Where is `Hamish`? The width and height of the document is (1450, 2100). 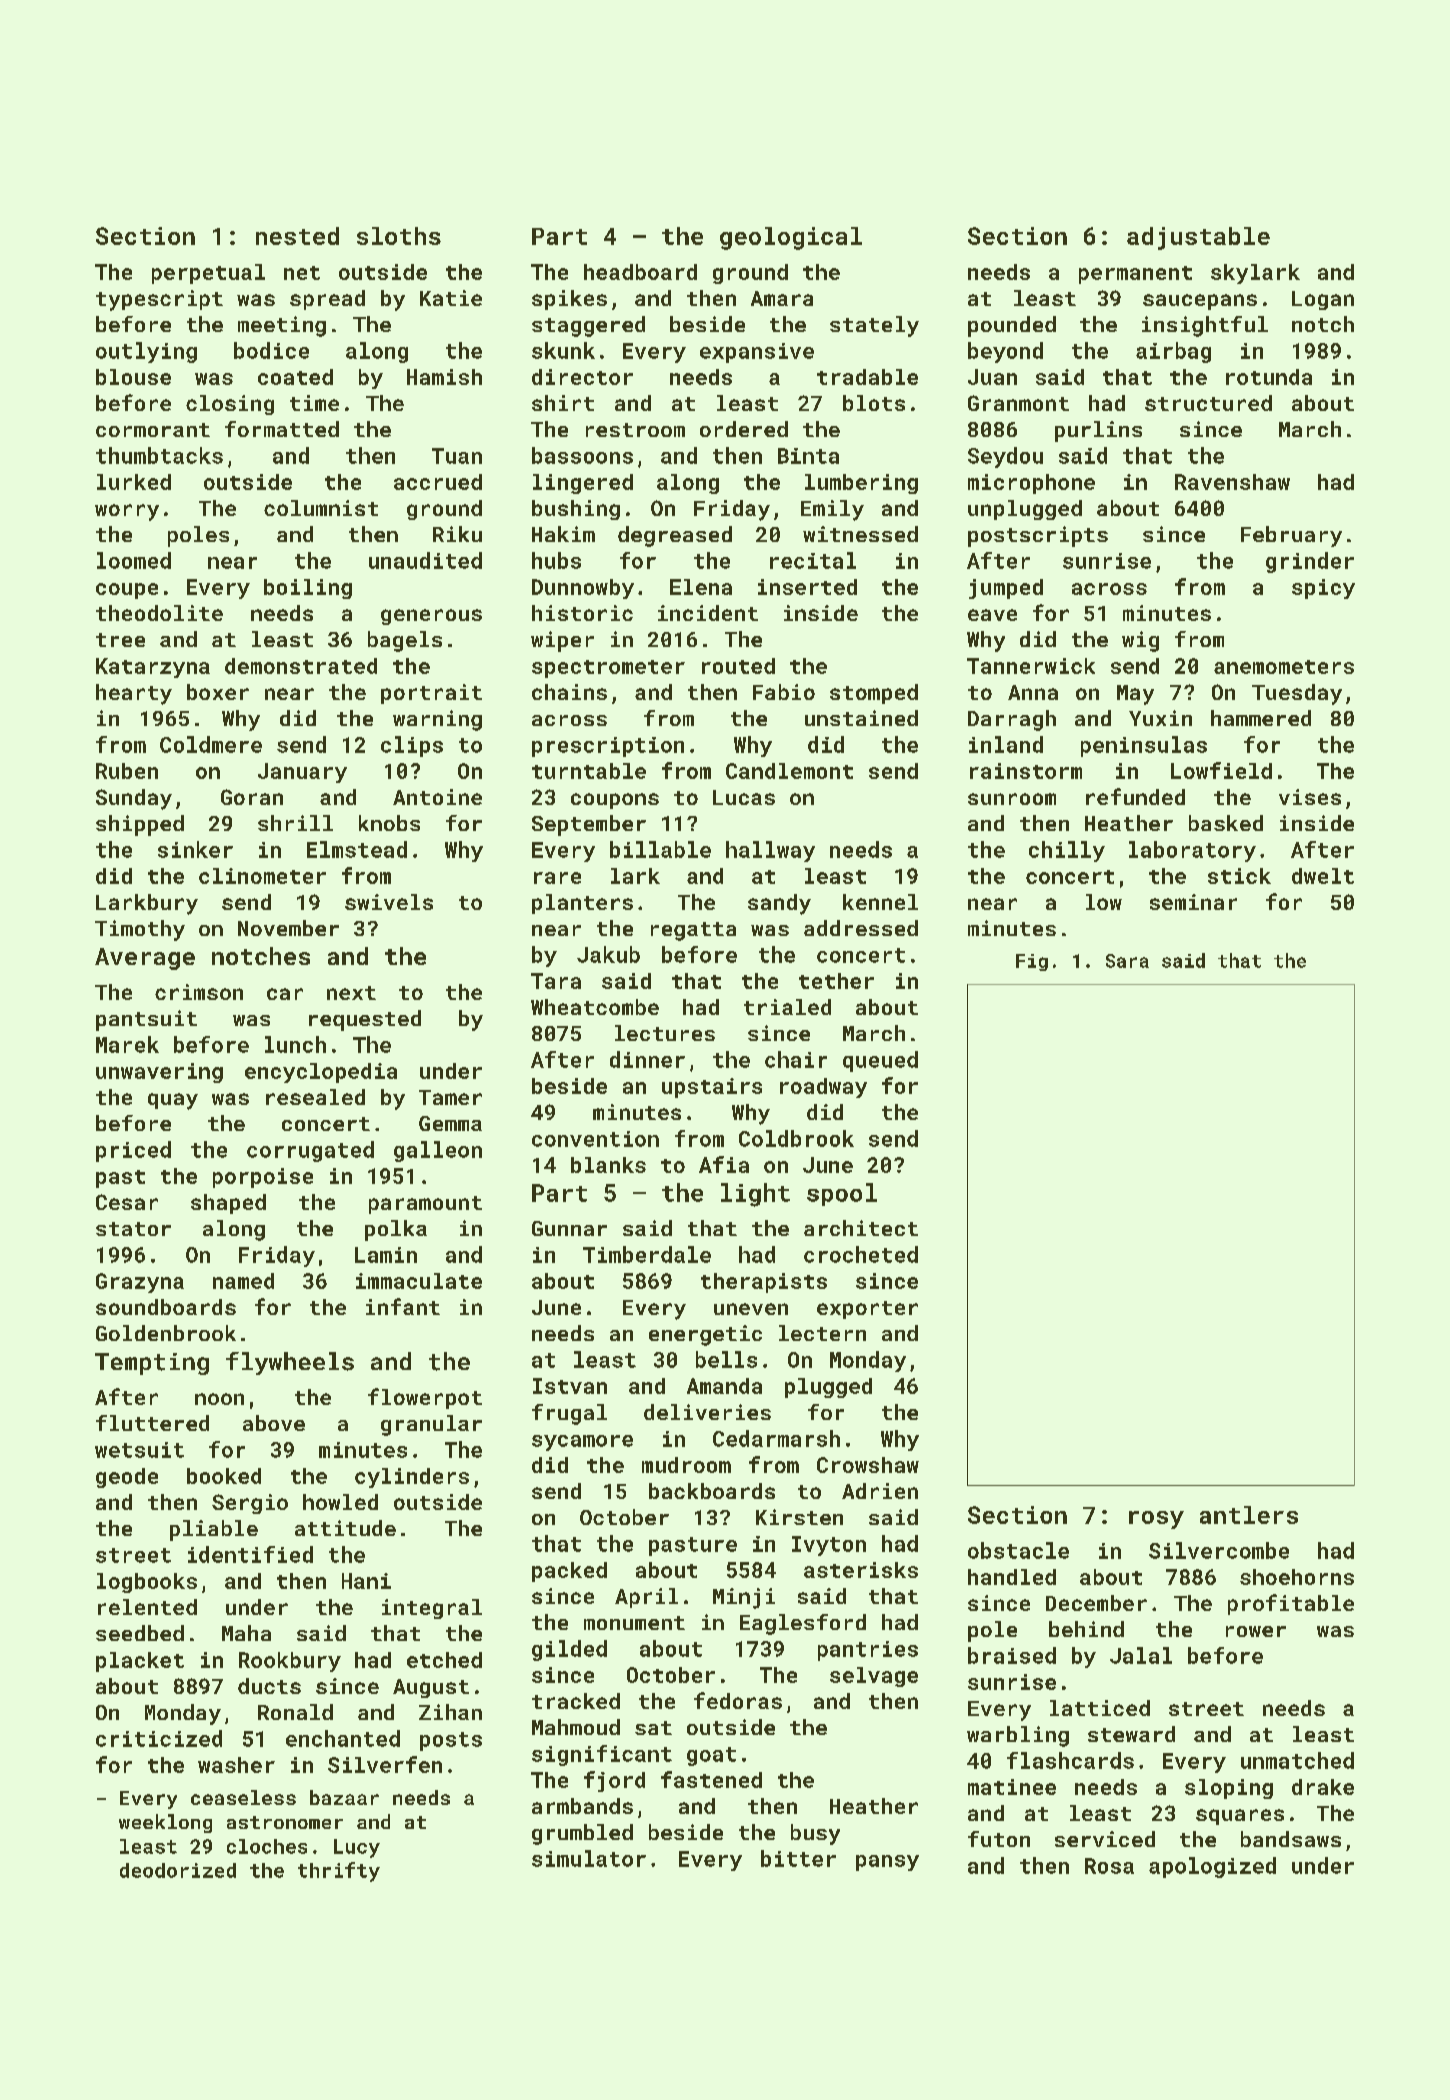 Hamish is located at coordinates (444, 377).
